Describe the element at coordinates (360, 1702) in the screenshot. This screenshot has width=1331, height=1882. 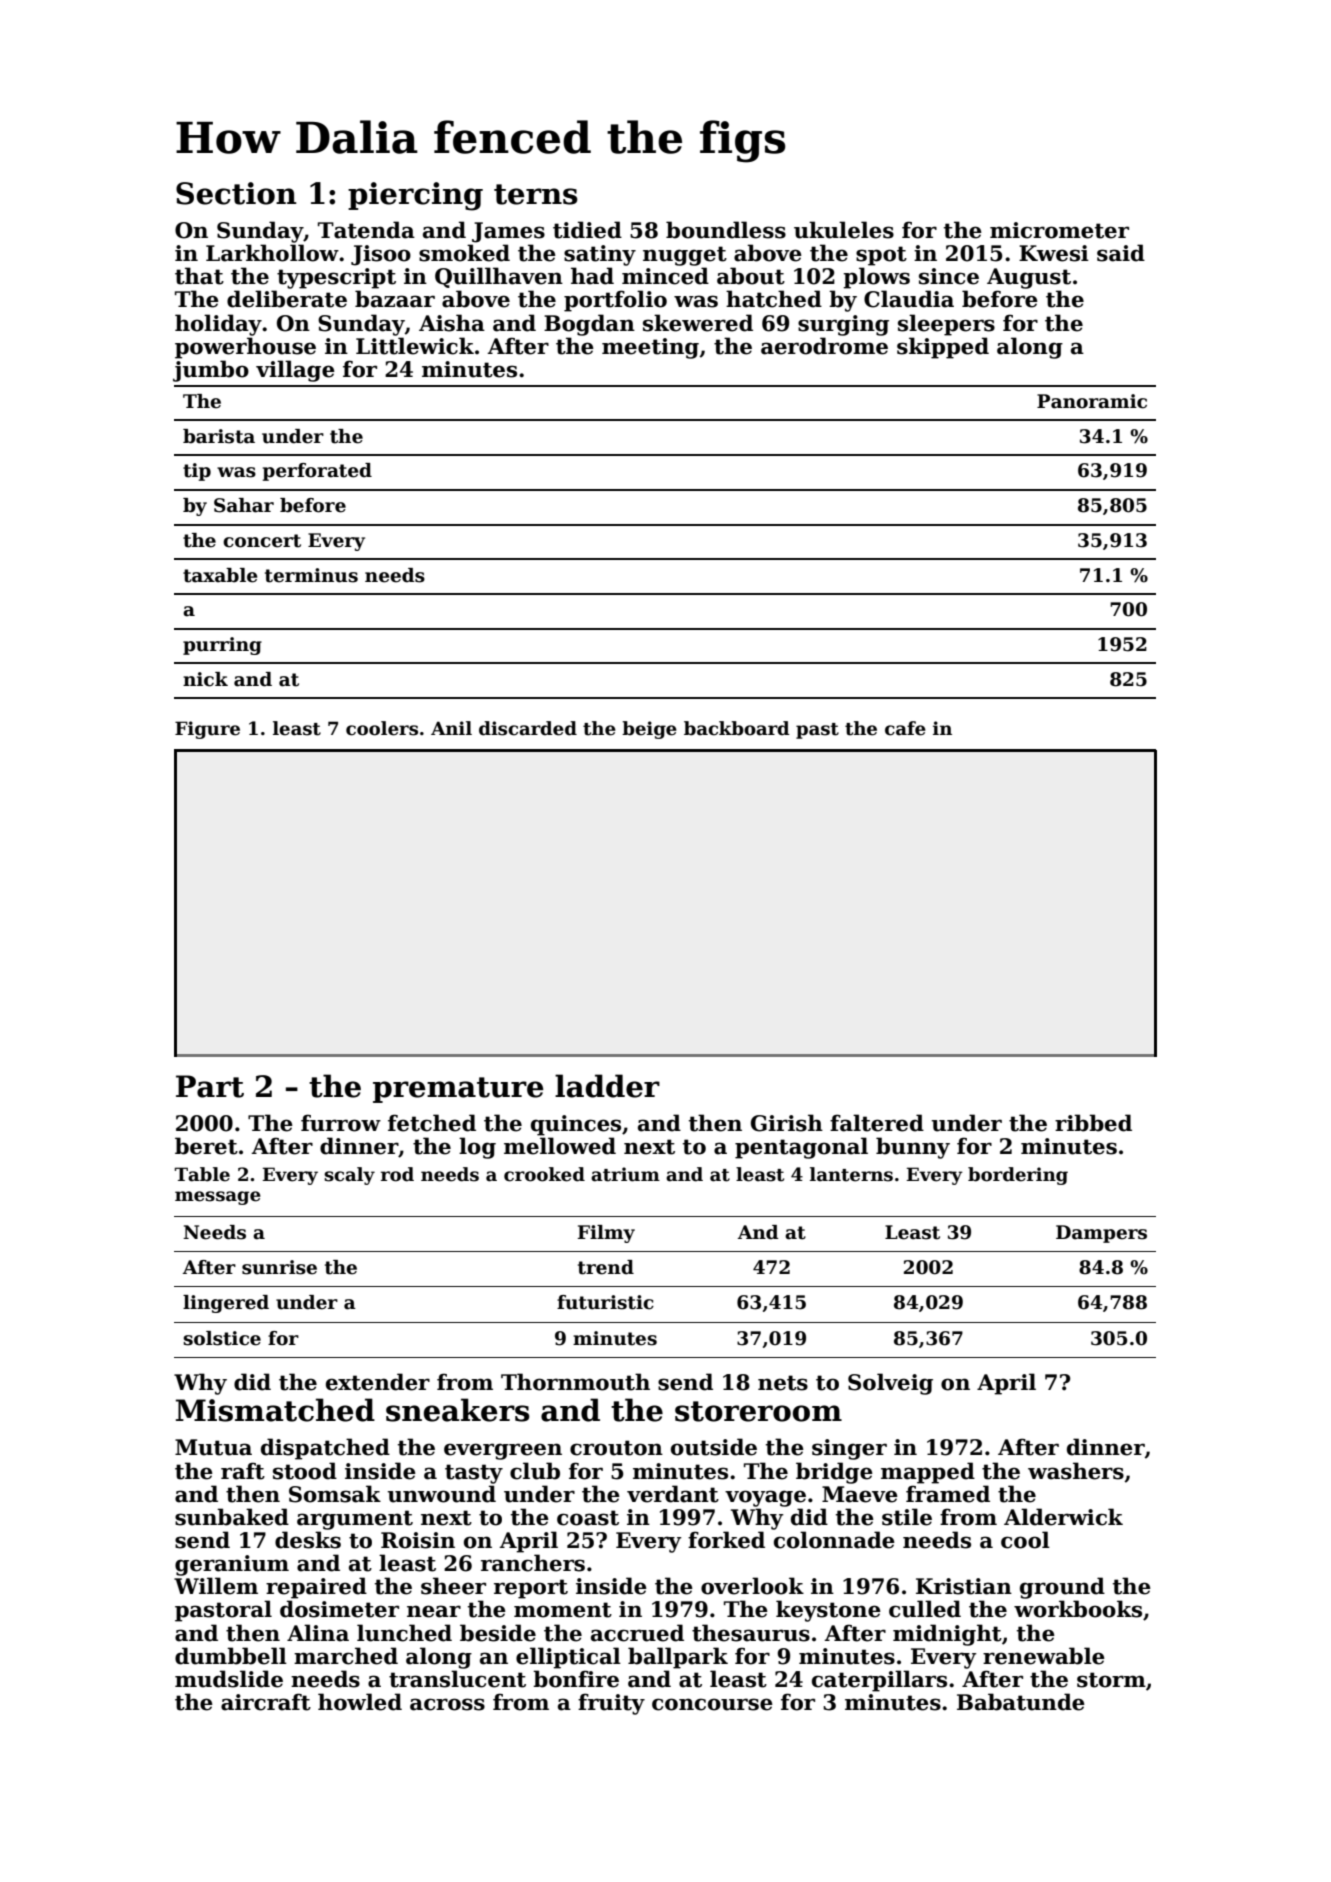
I see `howled` at that location.
